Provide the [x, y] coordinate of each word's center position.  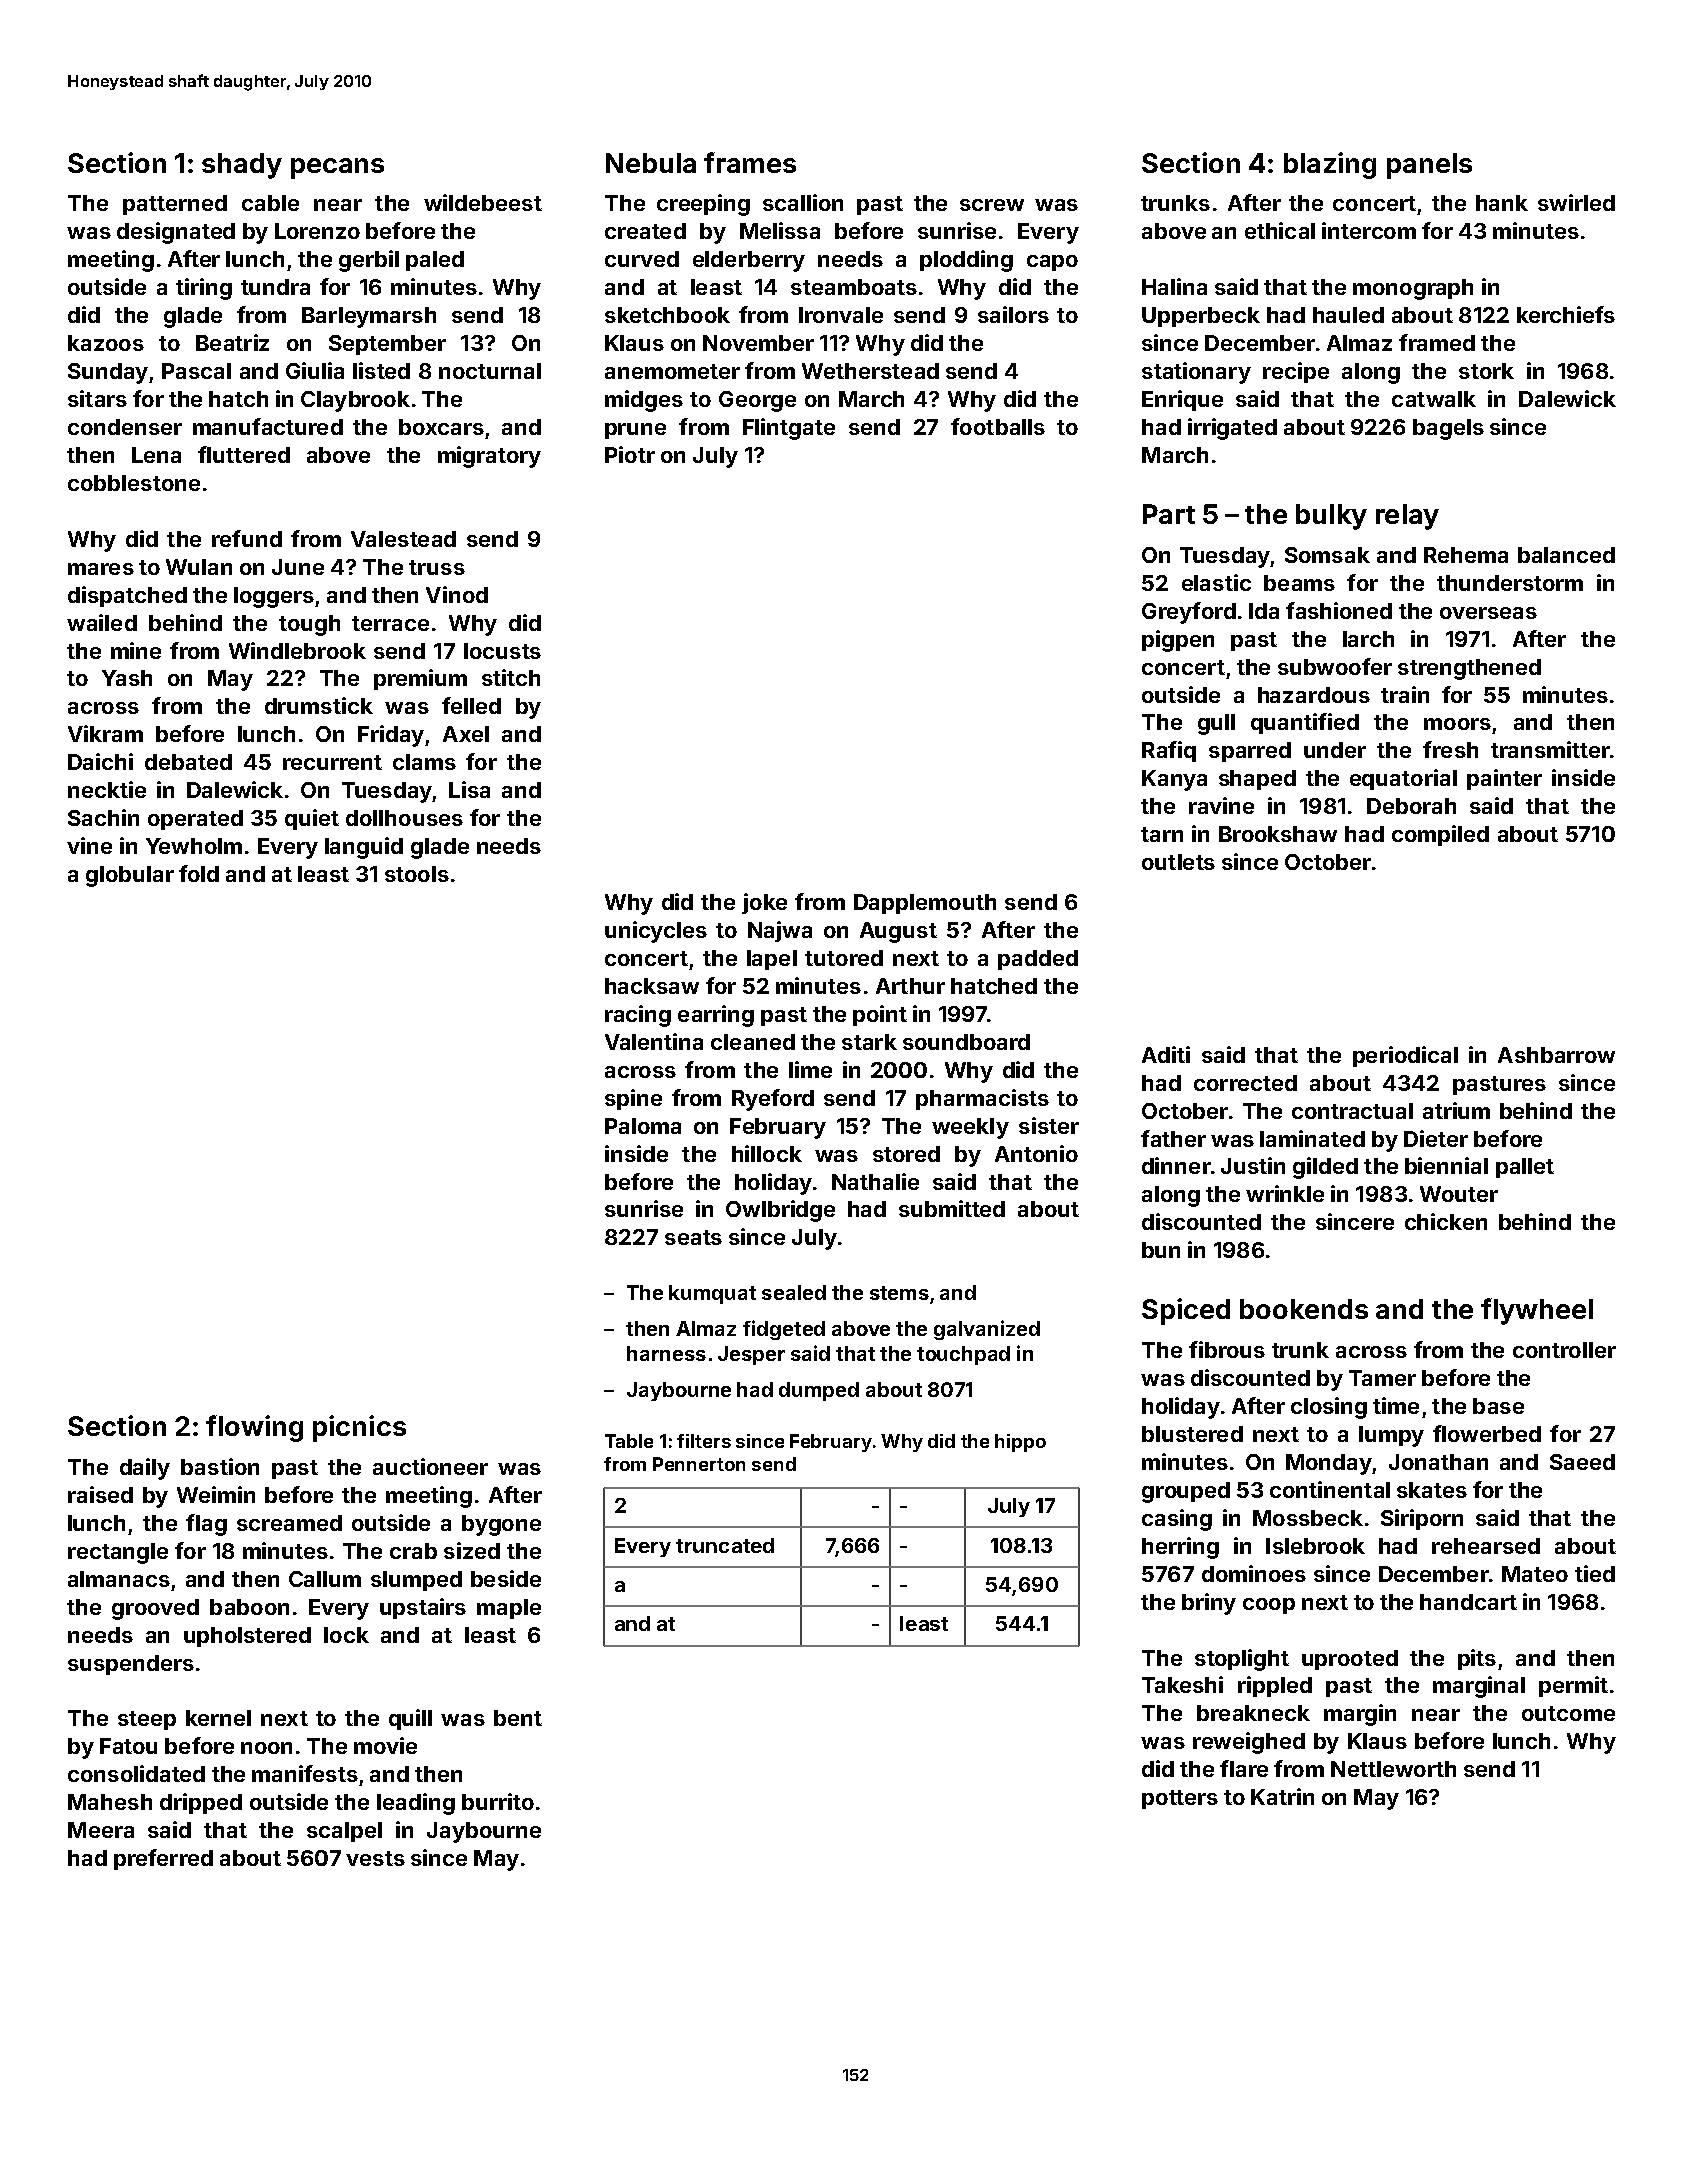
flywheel [1537, 1311]
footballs [998, 426]
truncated [725, 1545]
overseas [1488, 613]
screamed [289, 1523]
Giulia [315, 370]
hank [1502, 203]
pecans [337, 168]
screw [992, 205]
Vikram [105, 733]
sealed [794, 1292]
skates [1432, 1490]
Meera [101, 1830]
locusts [502, 651]
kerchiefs [1566, 314]
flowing [254, 1428]
